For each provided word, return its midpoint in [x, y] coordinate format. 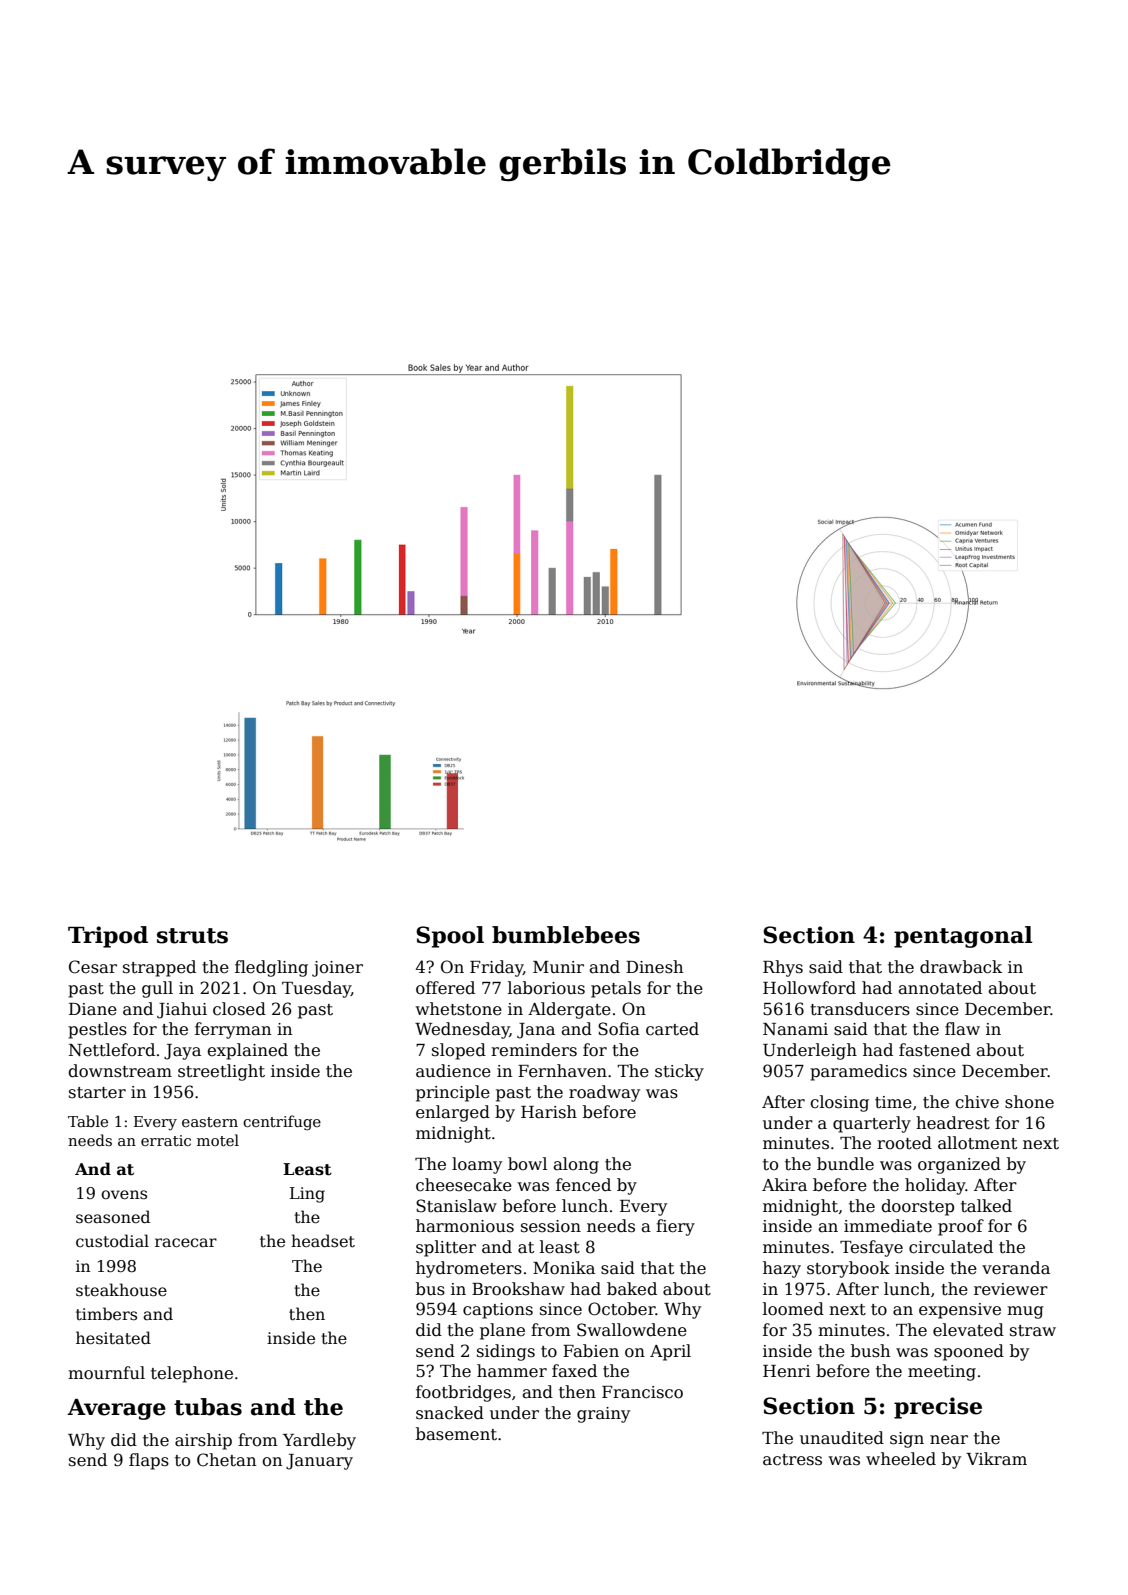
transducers [860, 1009]
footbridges [463, 1393]
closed [239, 1009]
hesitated [113, 1338]
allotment [977, 1143]
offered [445, 988]
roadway [604, 1093]
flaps [149, 1461]
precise [938, 1408]
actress [792, 1460]
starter [97, 1093]
